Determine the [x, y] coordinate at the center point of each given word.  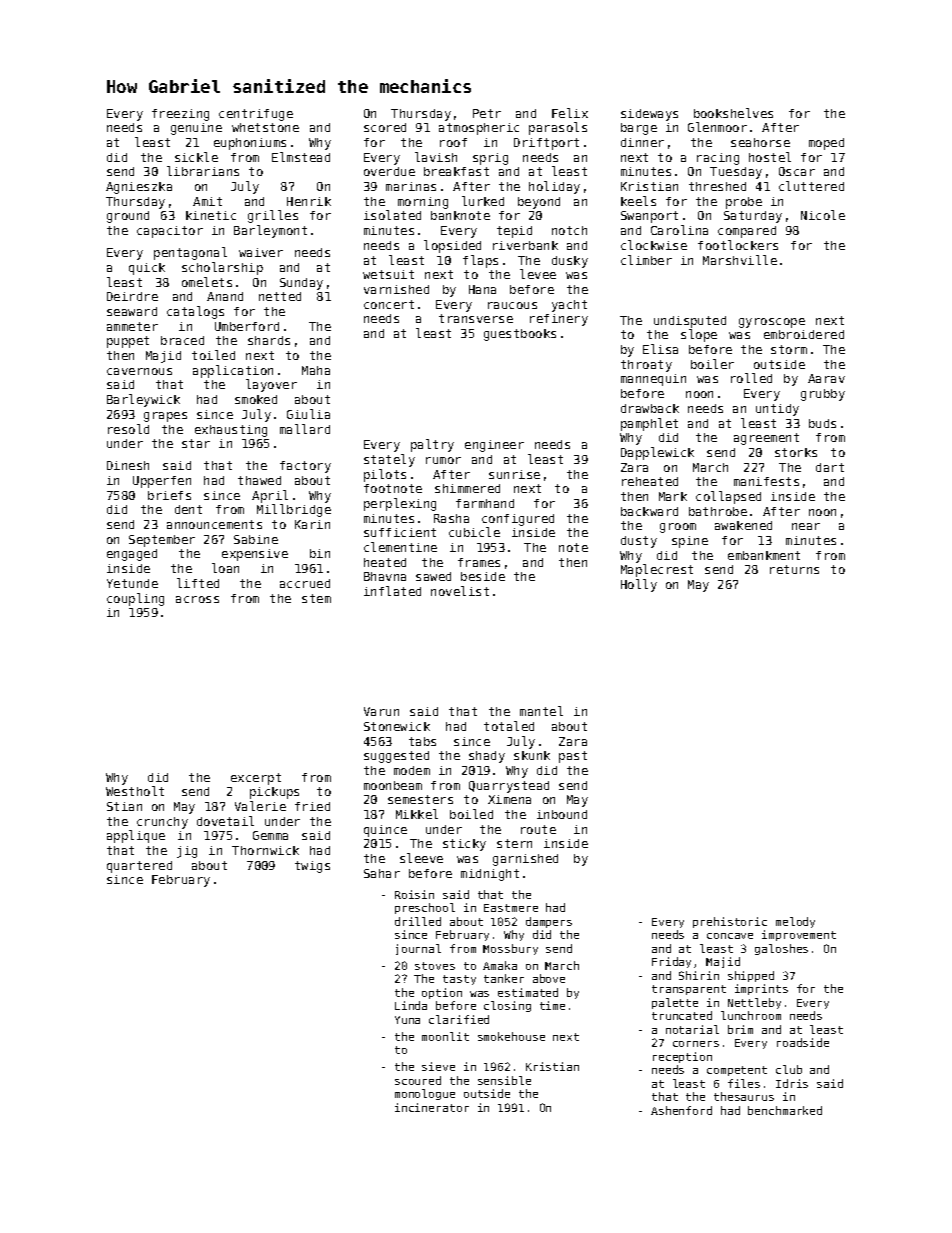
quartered [139, 867]
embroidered [804, 334]
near [806, 526]
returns [794, 569]
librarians [203, 171]
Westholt [135, 791]
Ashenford [681, 1110]
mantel [541, 711]
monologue [425, 1094]
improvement [799, 935]
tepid [514, 232]
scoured [418, 1080]
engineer [494, 446]
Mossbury [510, 949]
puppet [128, 342]
